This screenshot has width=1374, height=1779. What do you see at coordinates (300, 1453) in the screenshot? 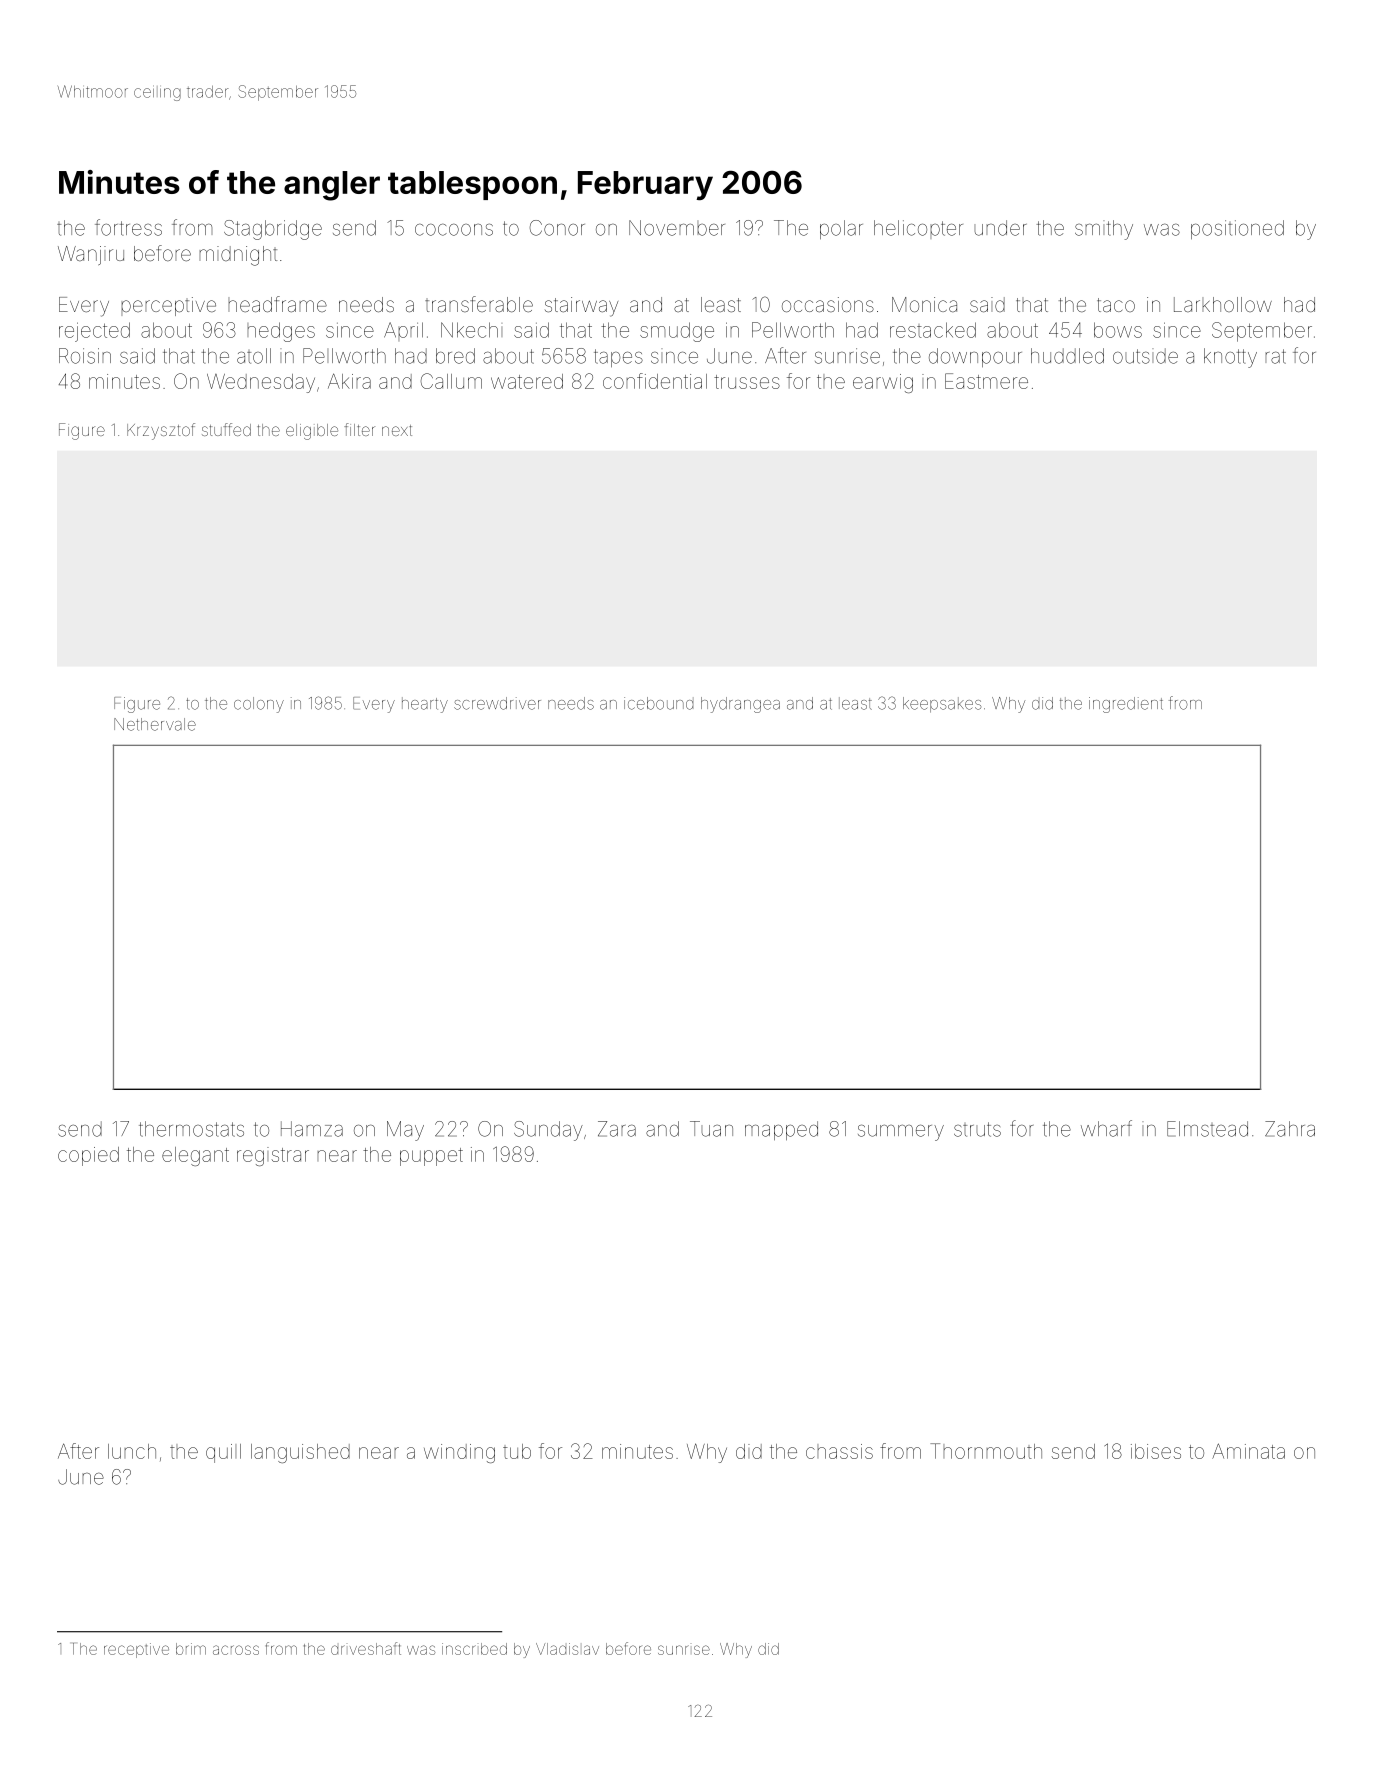
I see `languished` at bounding box center [300, 1453].
